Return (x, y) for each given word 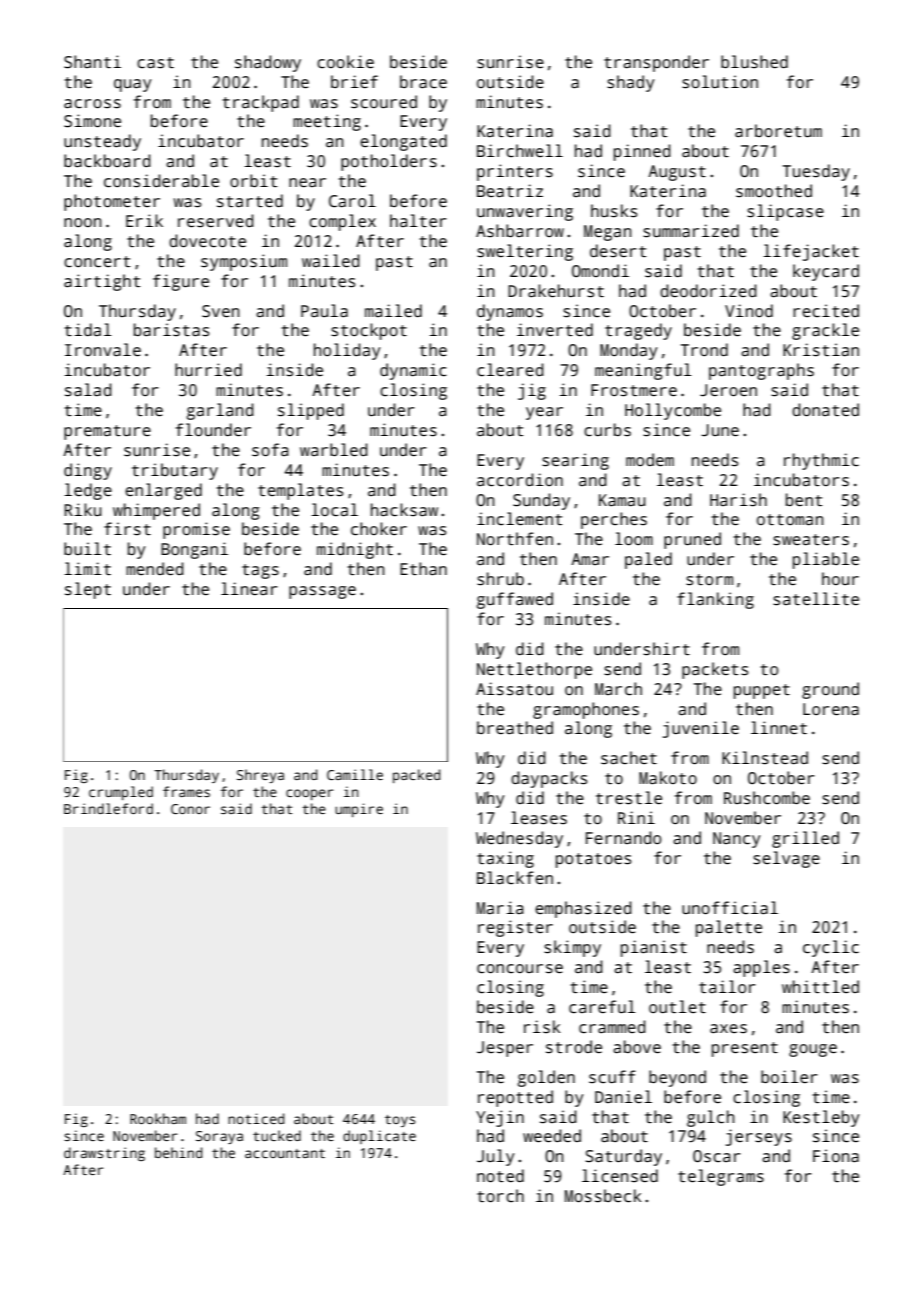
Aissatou (514, 689)
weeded (552, 1135)
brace (423, 82)
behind (179, 1152)
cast (155, 63)
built (87, 548)
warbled (334, 449)
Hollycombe (673, 411)
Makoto (668, 778)
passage (322, 592)
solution (720, 82)
